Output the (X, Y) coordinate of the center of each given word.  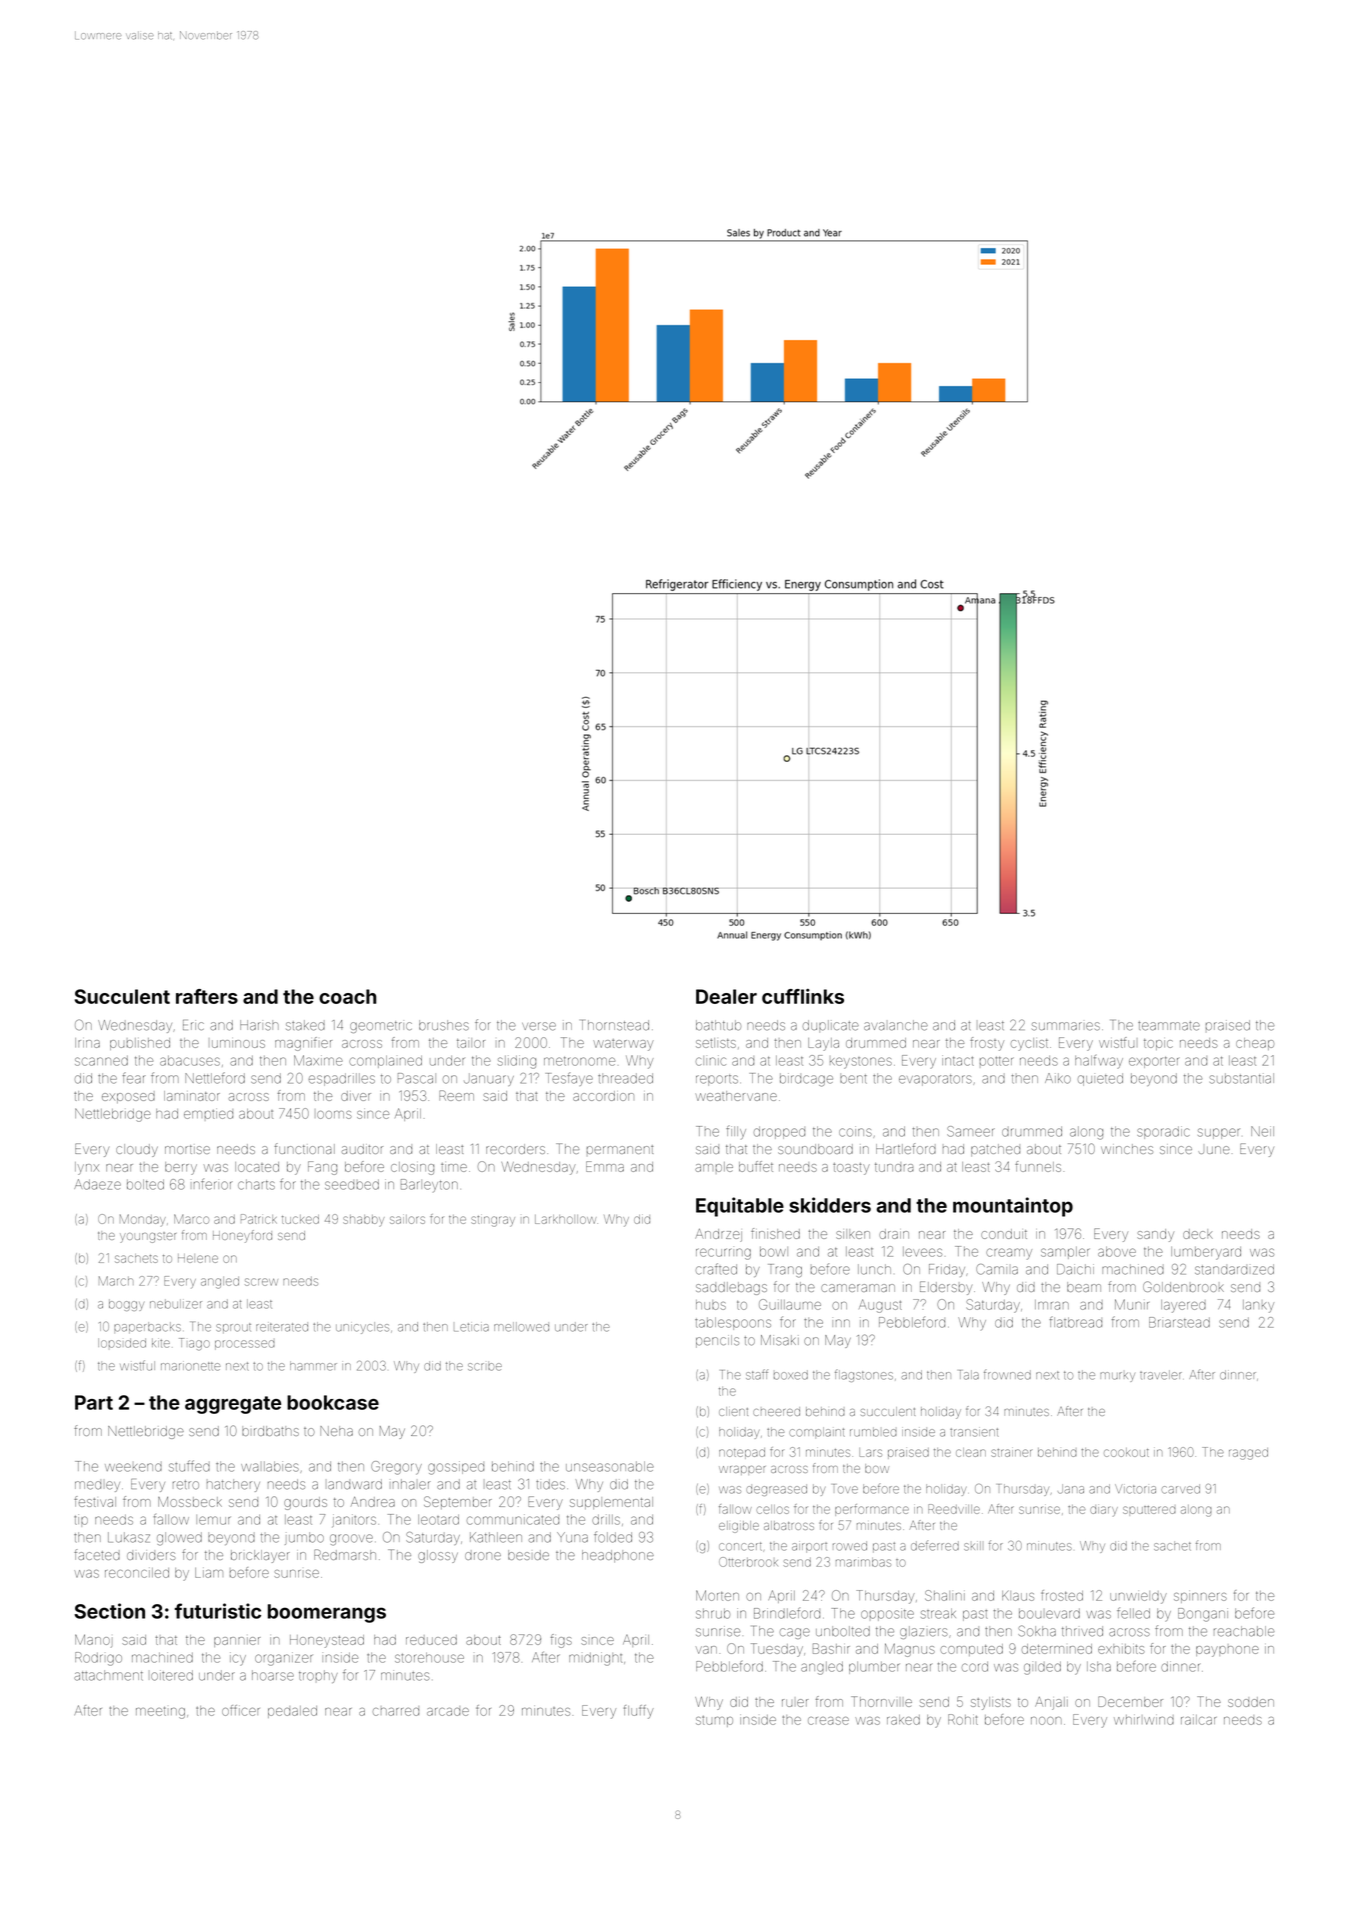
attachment (108, 1675)
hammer (313, 1366)
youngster (148, 1237)
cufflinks (803, 996)
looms (334, 1115)
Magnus (910, 1650)
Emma (605, 1166)
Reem (456, 1095)
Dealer (726, 996)
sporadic (1163, 1132)
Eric (193, 1025)
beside (528, 1555)
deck (1198, 1234)
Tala (969, 1375)
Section (109, 1611)
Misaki (780, 1340)
